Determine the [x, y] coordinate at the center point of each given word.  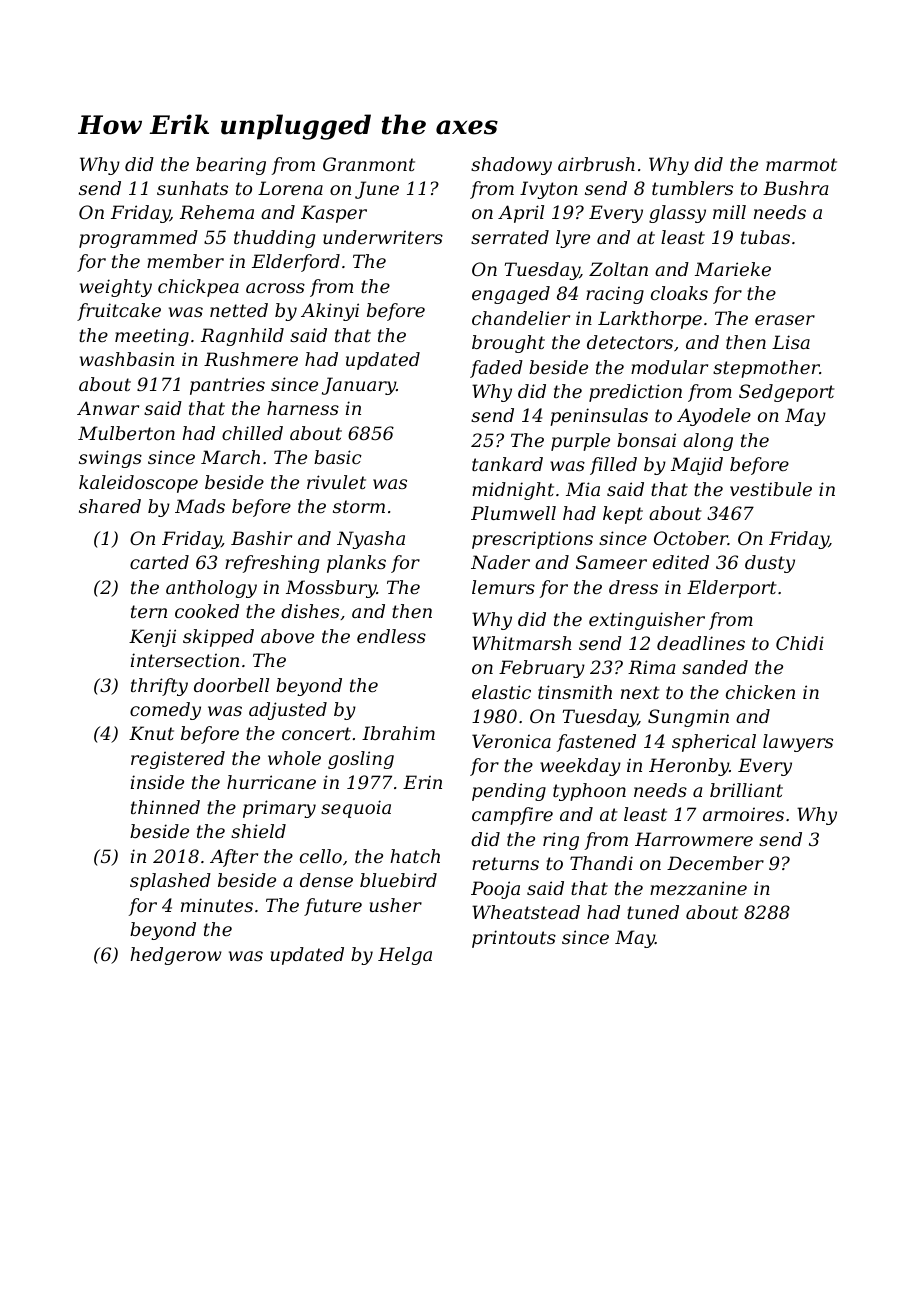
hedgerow [176, 956]
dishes [310, 611]
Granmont [369, 164]
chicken [760, 692]
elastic [501, 692]
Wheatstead [526, 912]
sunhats [192, 188]
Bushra [795, 188]
